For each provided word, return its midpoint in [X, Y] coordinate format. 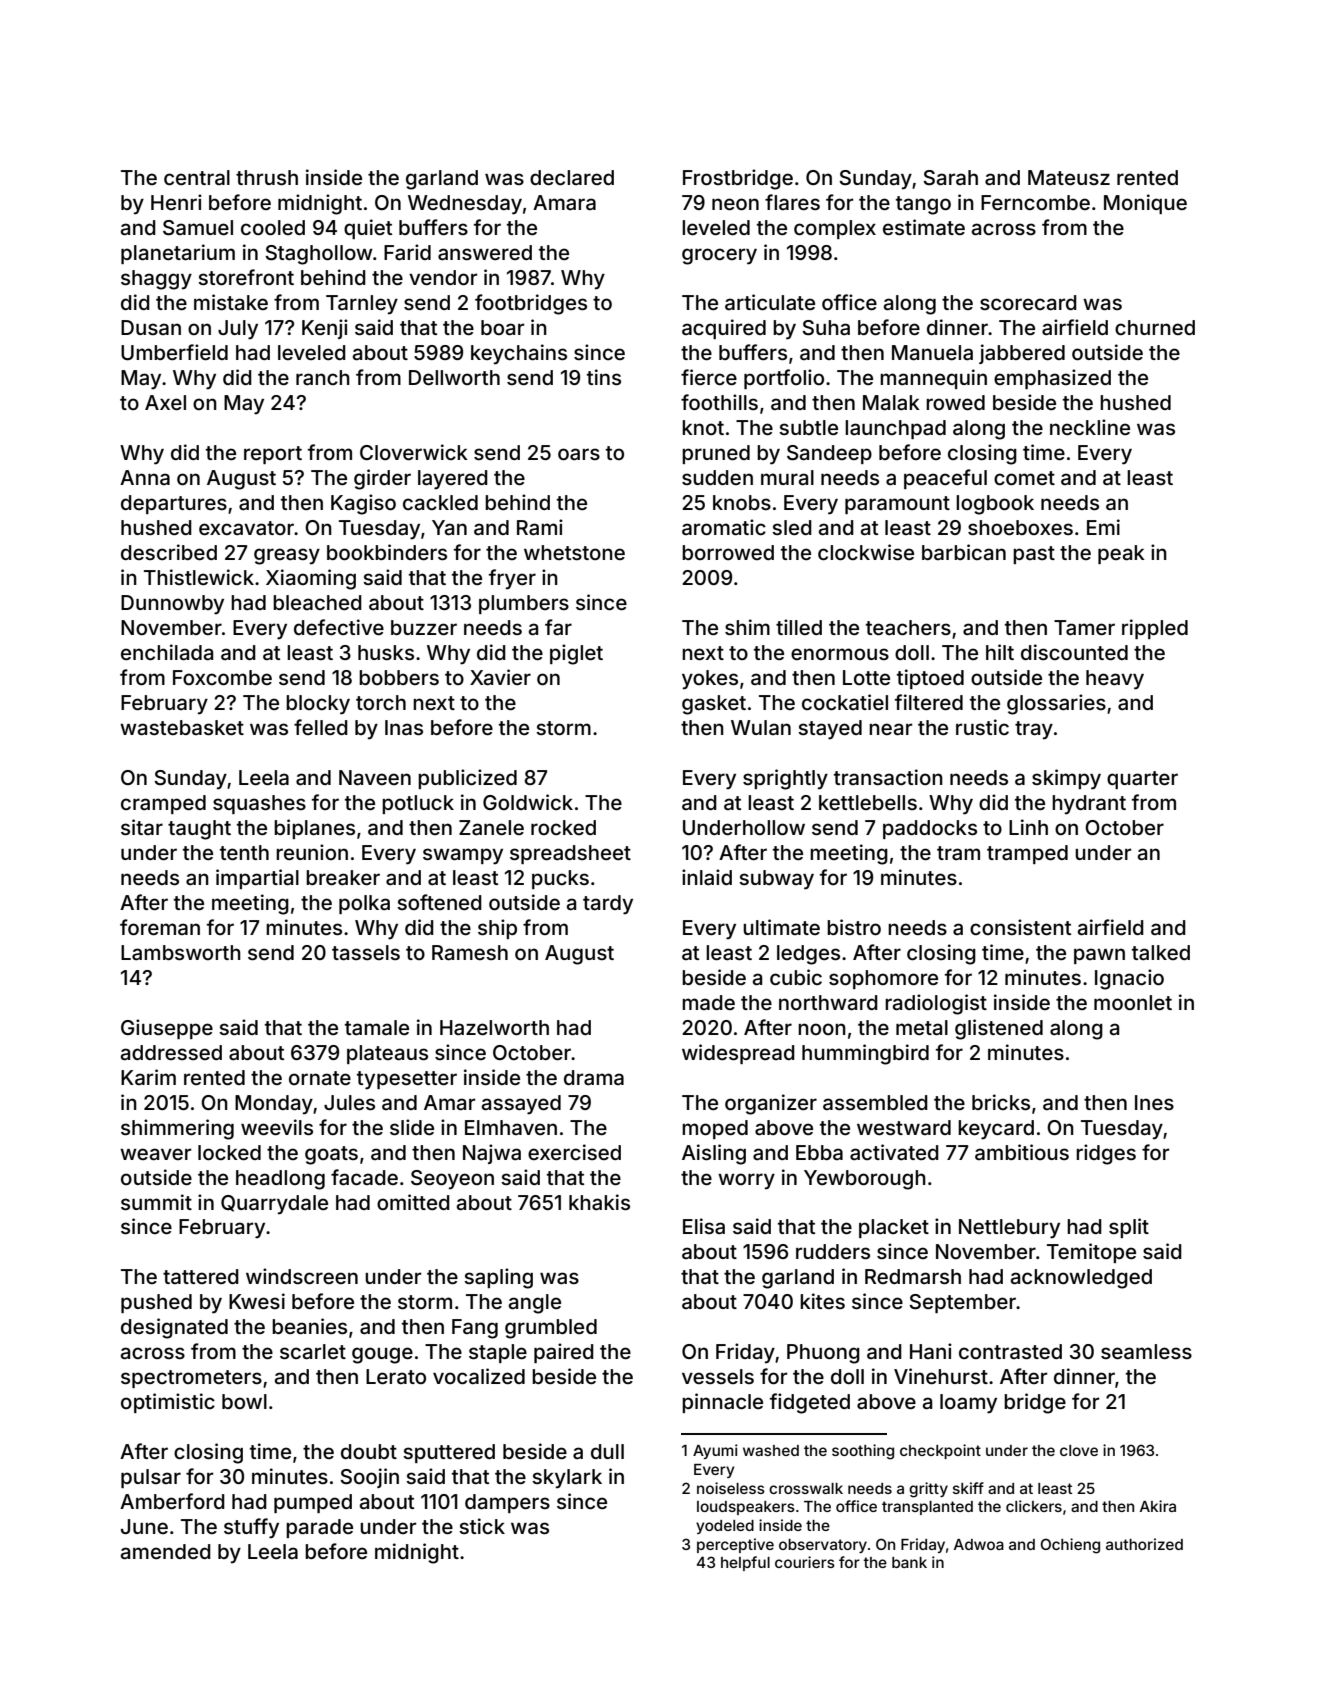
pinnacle [722, 1403]
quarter [1142, 780]
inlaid [707, 877]
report [273, 455]
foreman [160, 927]
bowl [244, 1401]
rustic [982, 727]
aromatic [724, 527]
